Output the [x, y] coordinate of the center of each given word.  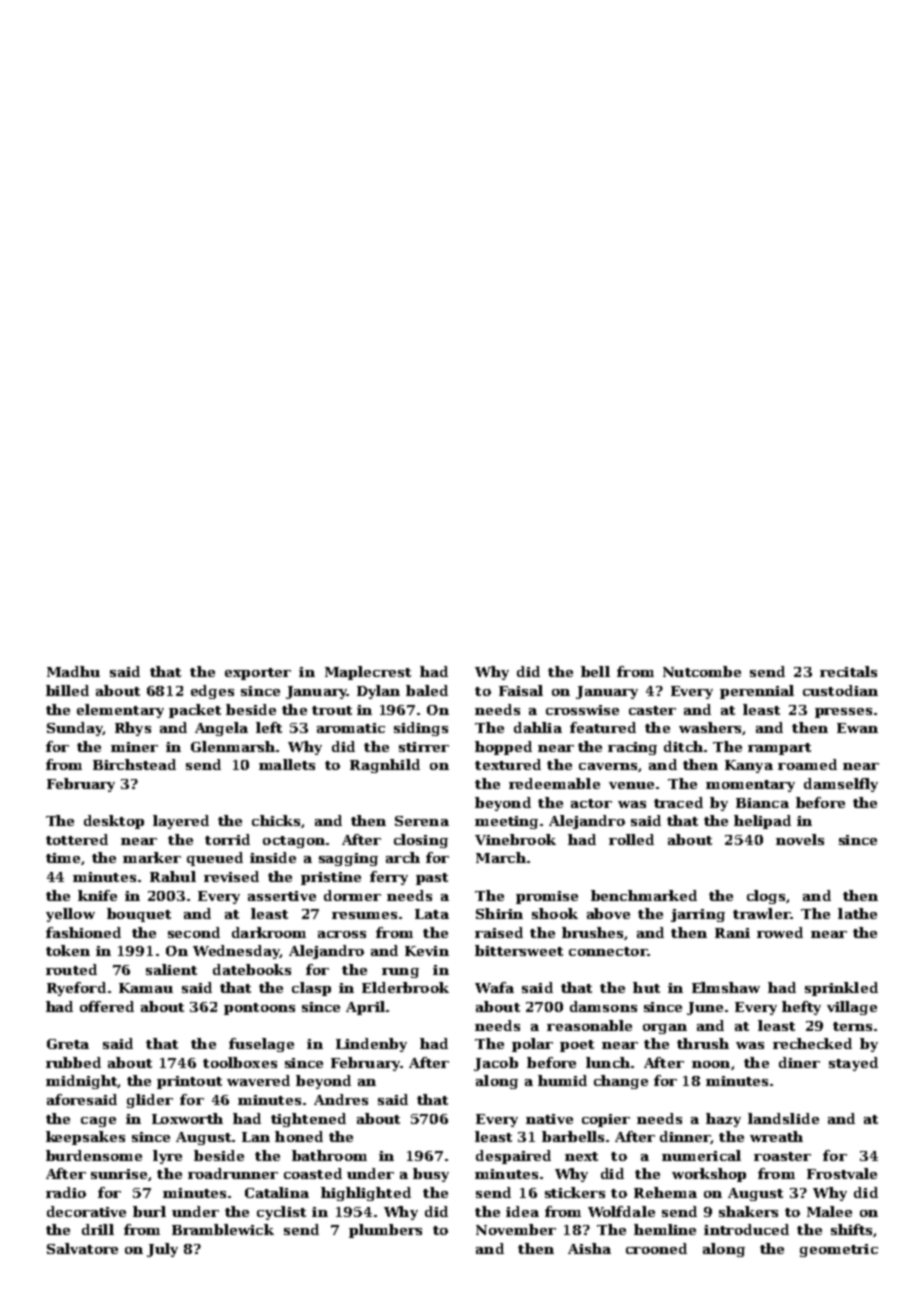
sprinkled [841, 989]
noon [711, 1064]
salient [171, 969]
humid [562, 1080]
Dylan [378, 692]
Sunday [75, 729]
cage [98, 1122]
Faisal [521, 690]
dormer [352, 895]
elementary [120, 711]
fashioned [83, 932]
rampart [779, 749]
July [162, 1250]
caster [652, 710]
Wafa [494, 987]
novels [800, 839]
